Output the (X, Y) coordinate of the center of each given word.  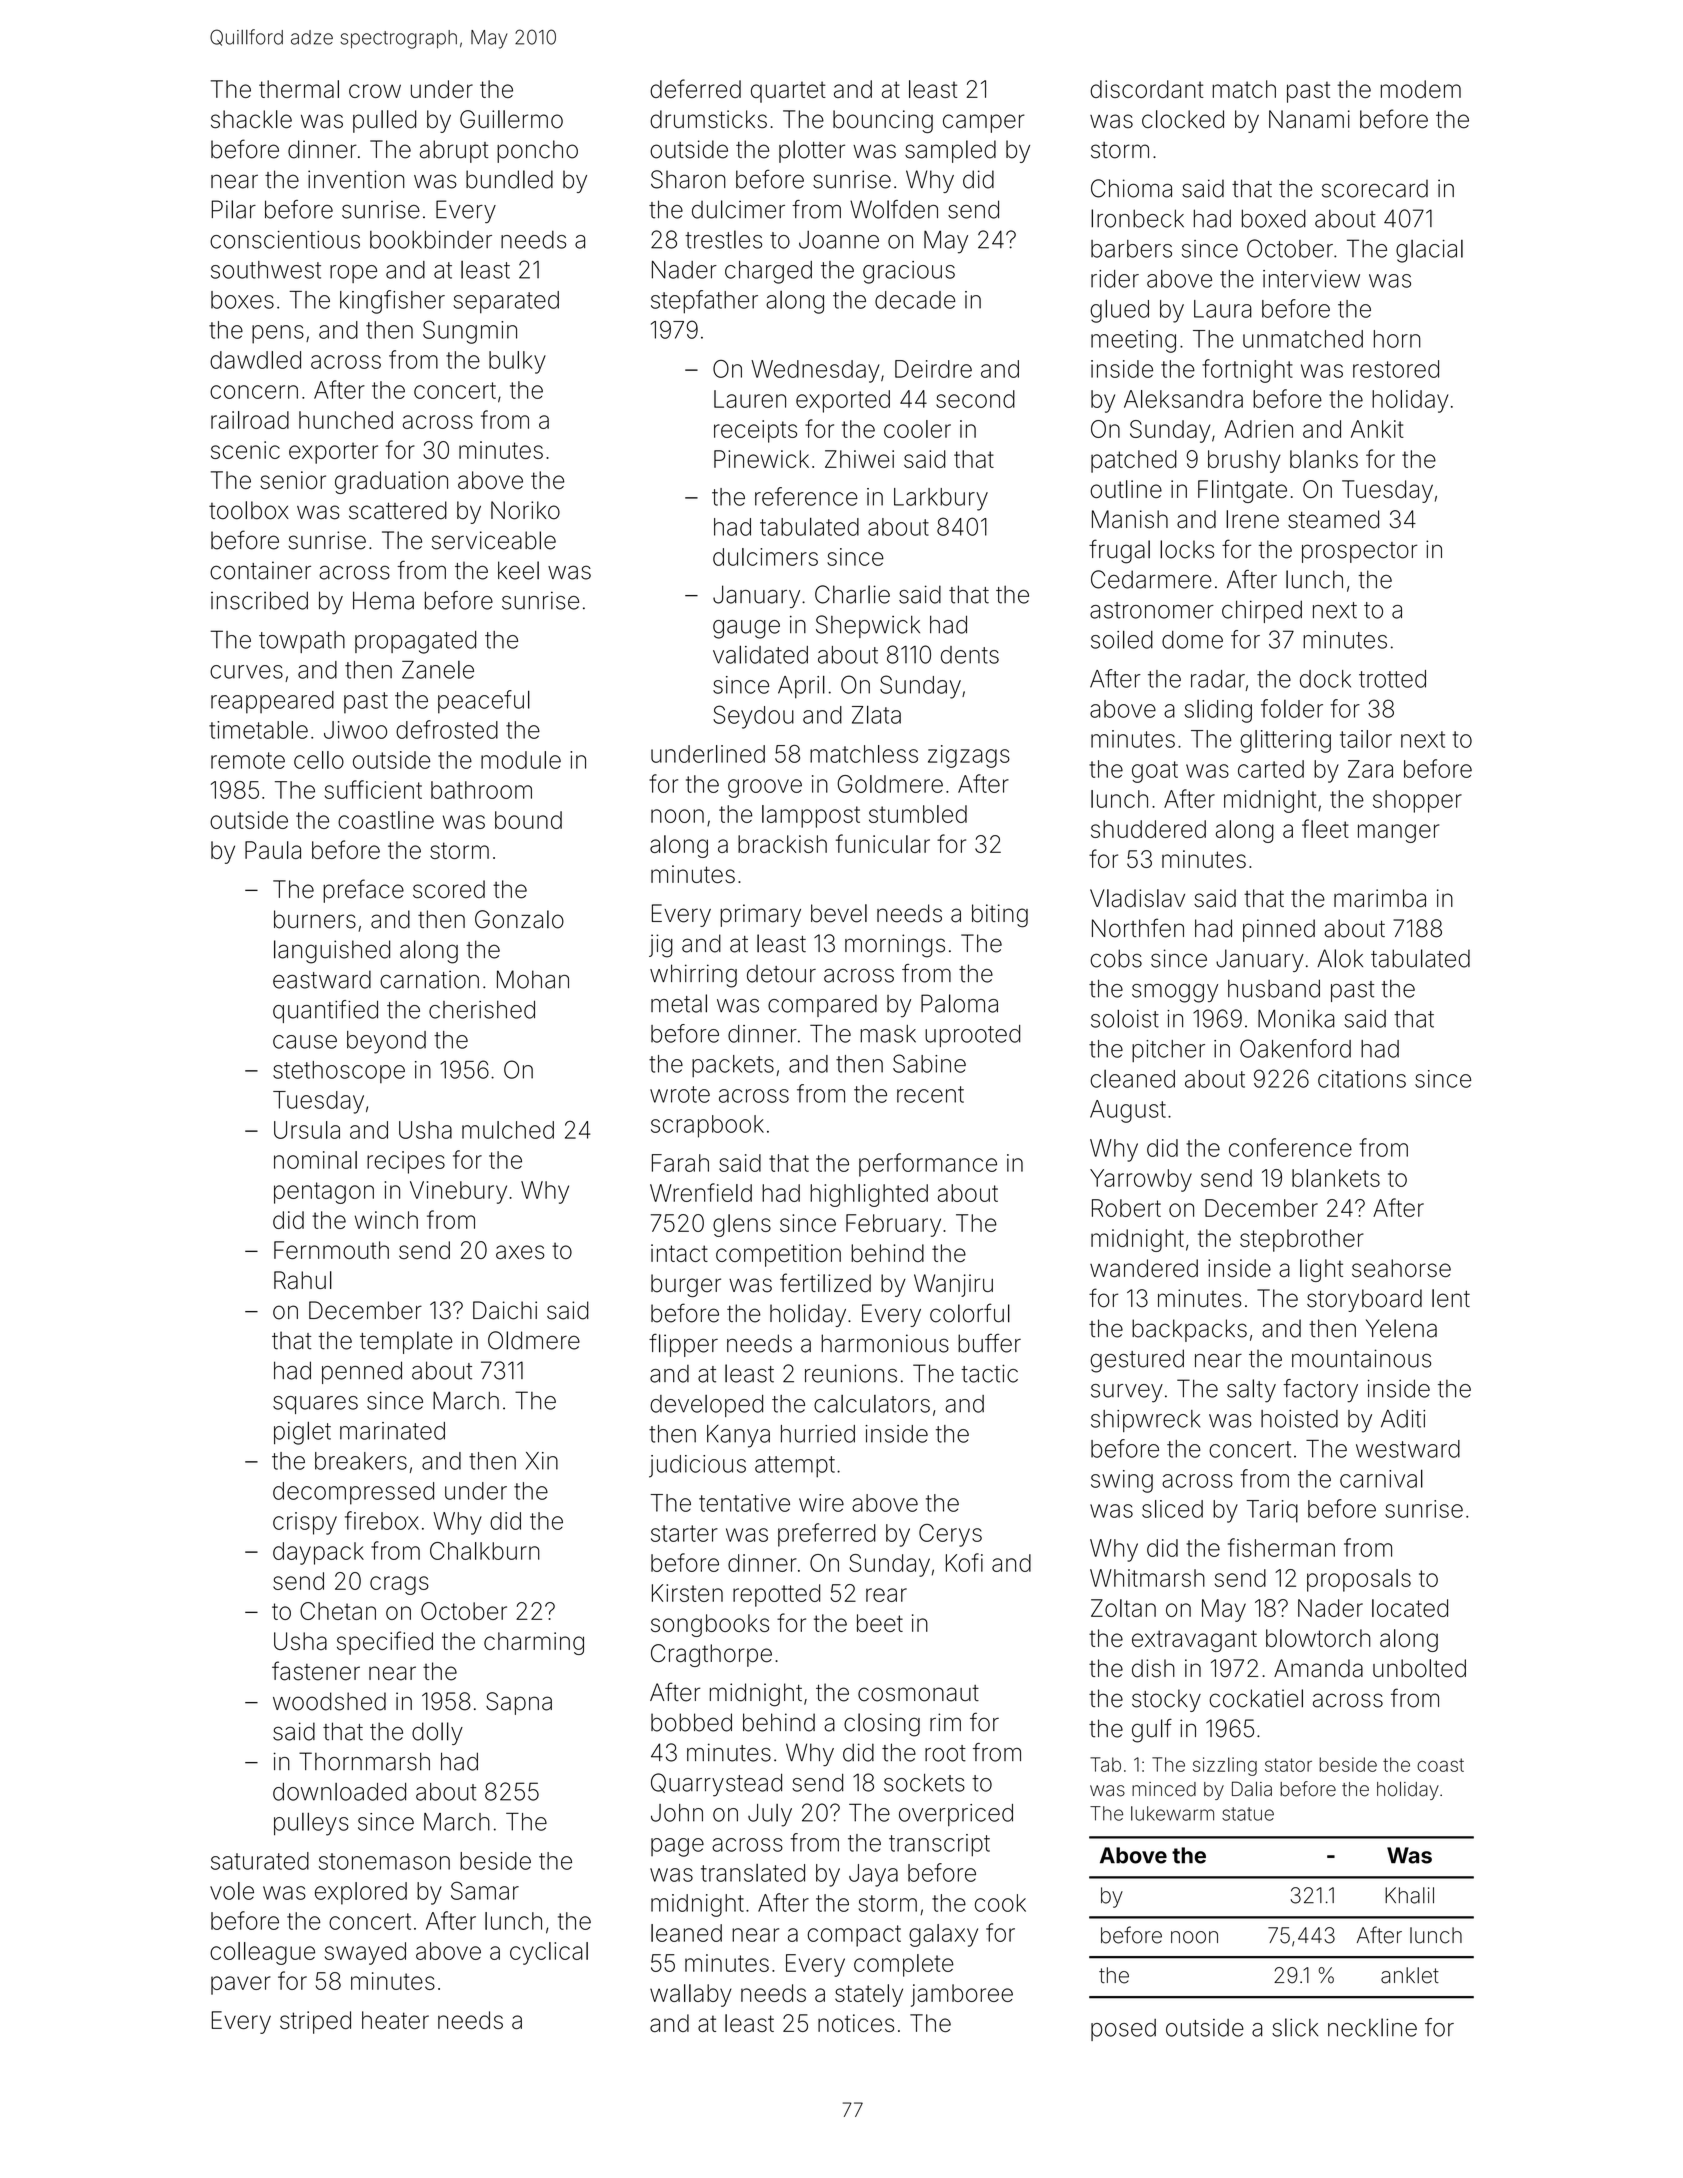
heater (395, 2020)
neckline (1372, 2027)
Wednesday (815, 371)
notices (856, 2023)
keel (518, 570)
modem (1421, 89)
